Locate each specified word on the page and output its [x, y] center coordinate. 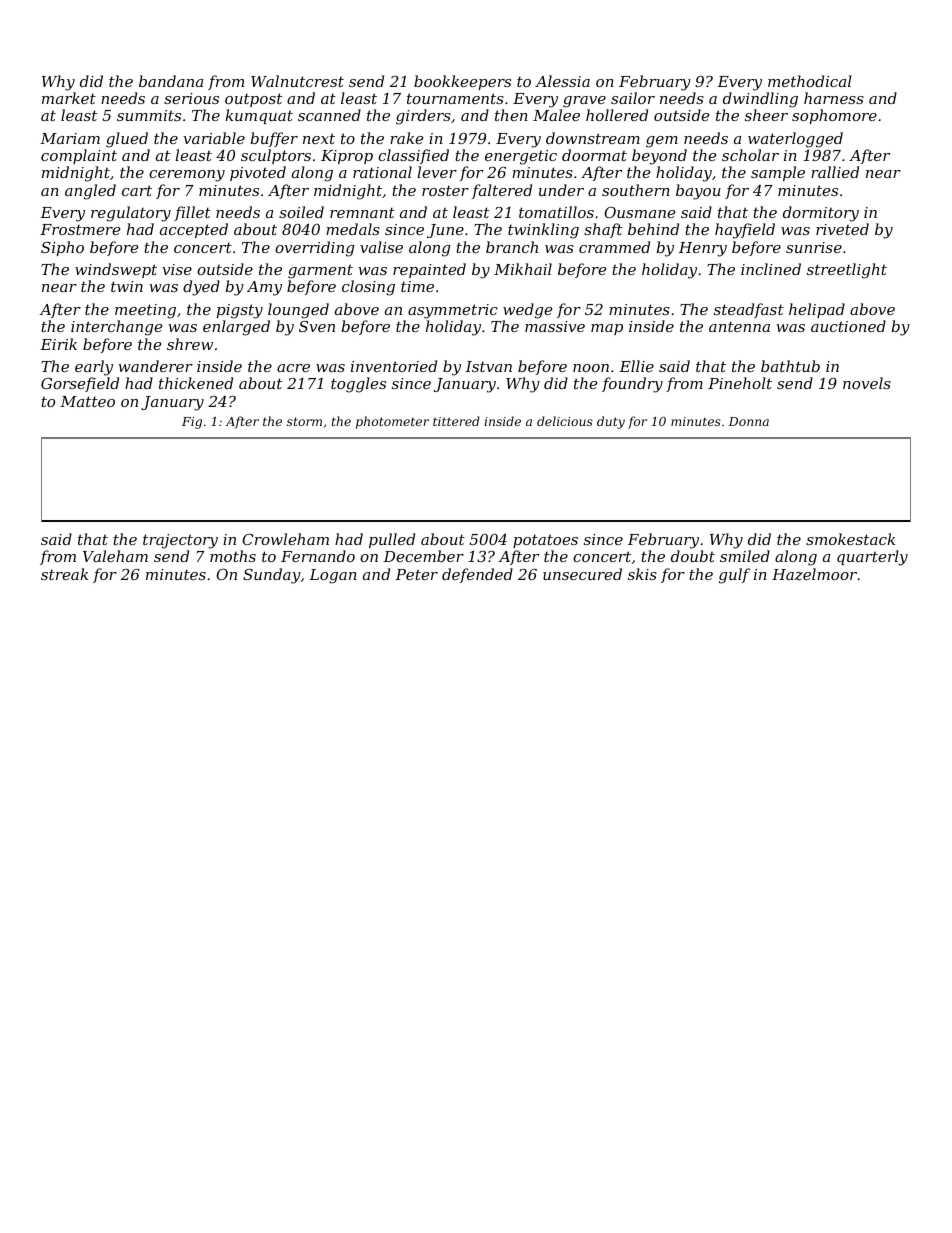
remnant [362, 212]
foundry [632, 385]
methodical [810, 81]
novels [867, 383]
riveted [842, 229]
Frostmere [80, 229]
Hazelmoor [815, 574]
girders [423, 117]
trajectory [180, 541]
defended [477, 575]
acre [293, 368]
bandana [171, 81]
